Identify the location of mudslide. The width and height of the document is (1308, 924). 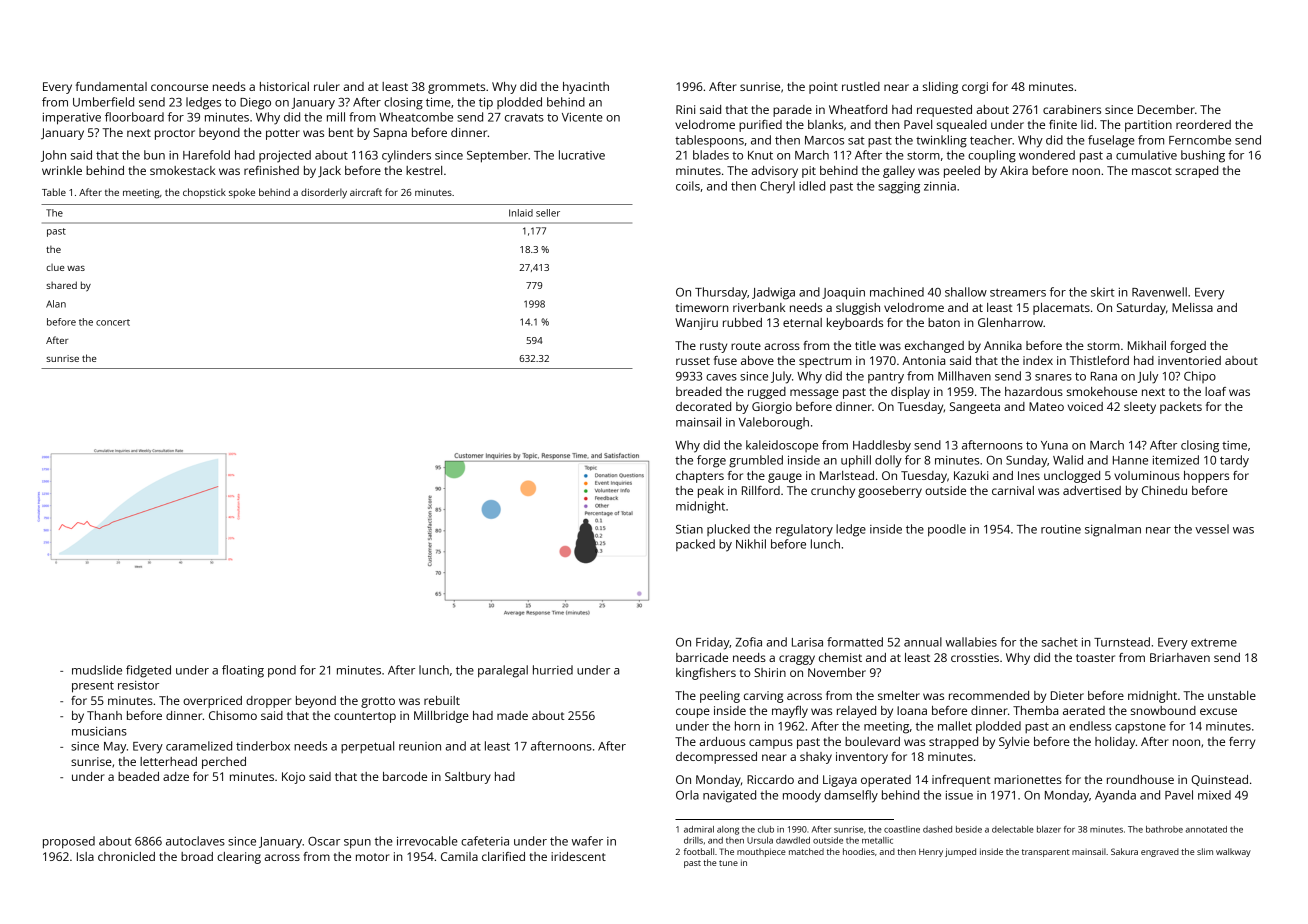
(97, 670).
